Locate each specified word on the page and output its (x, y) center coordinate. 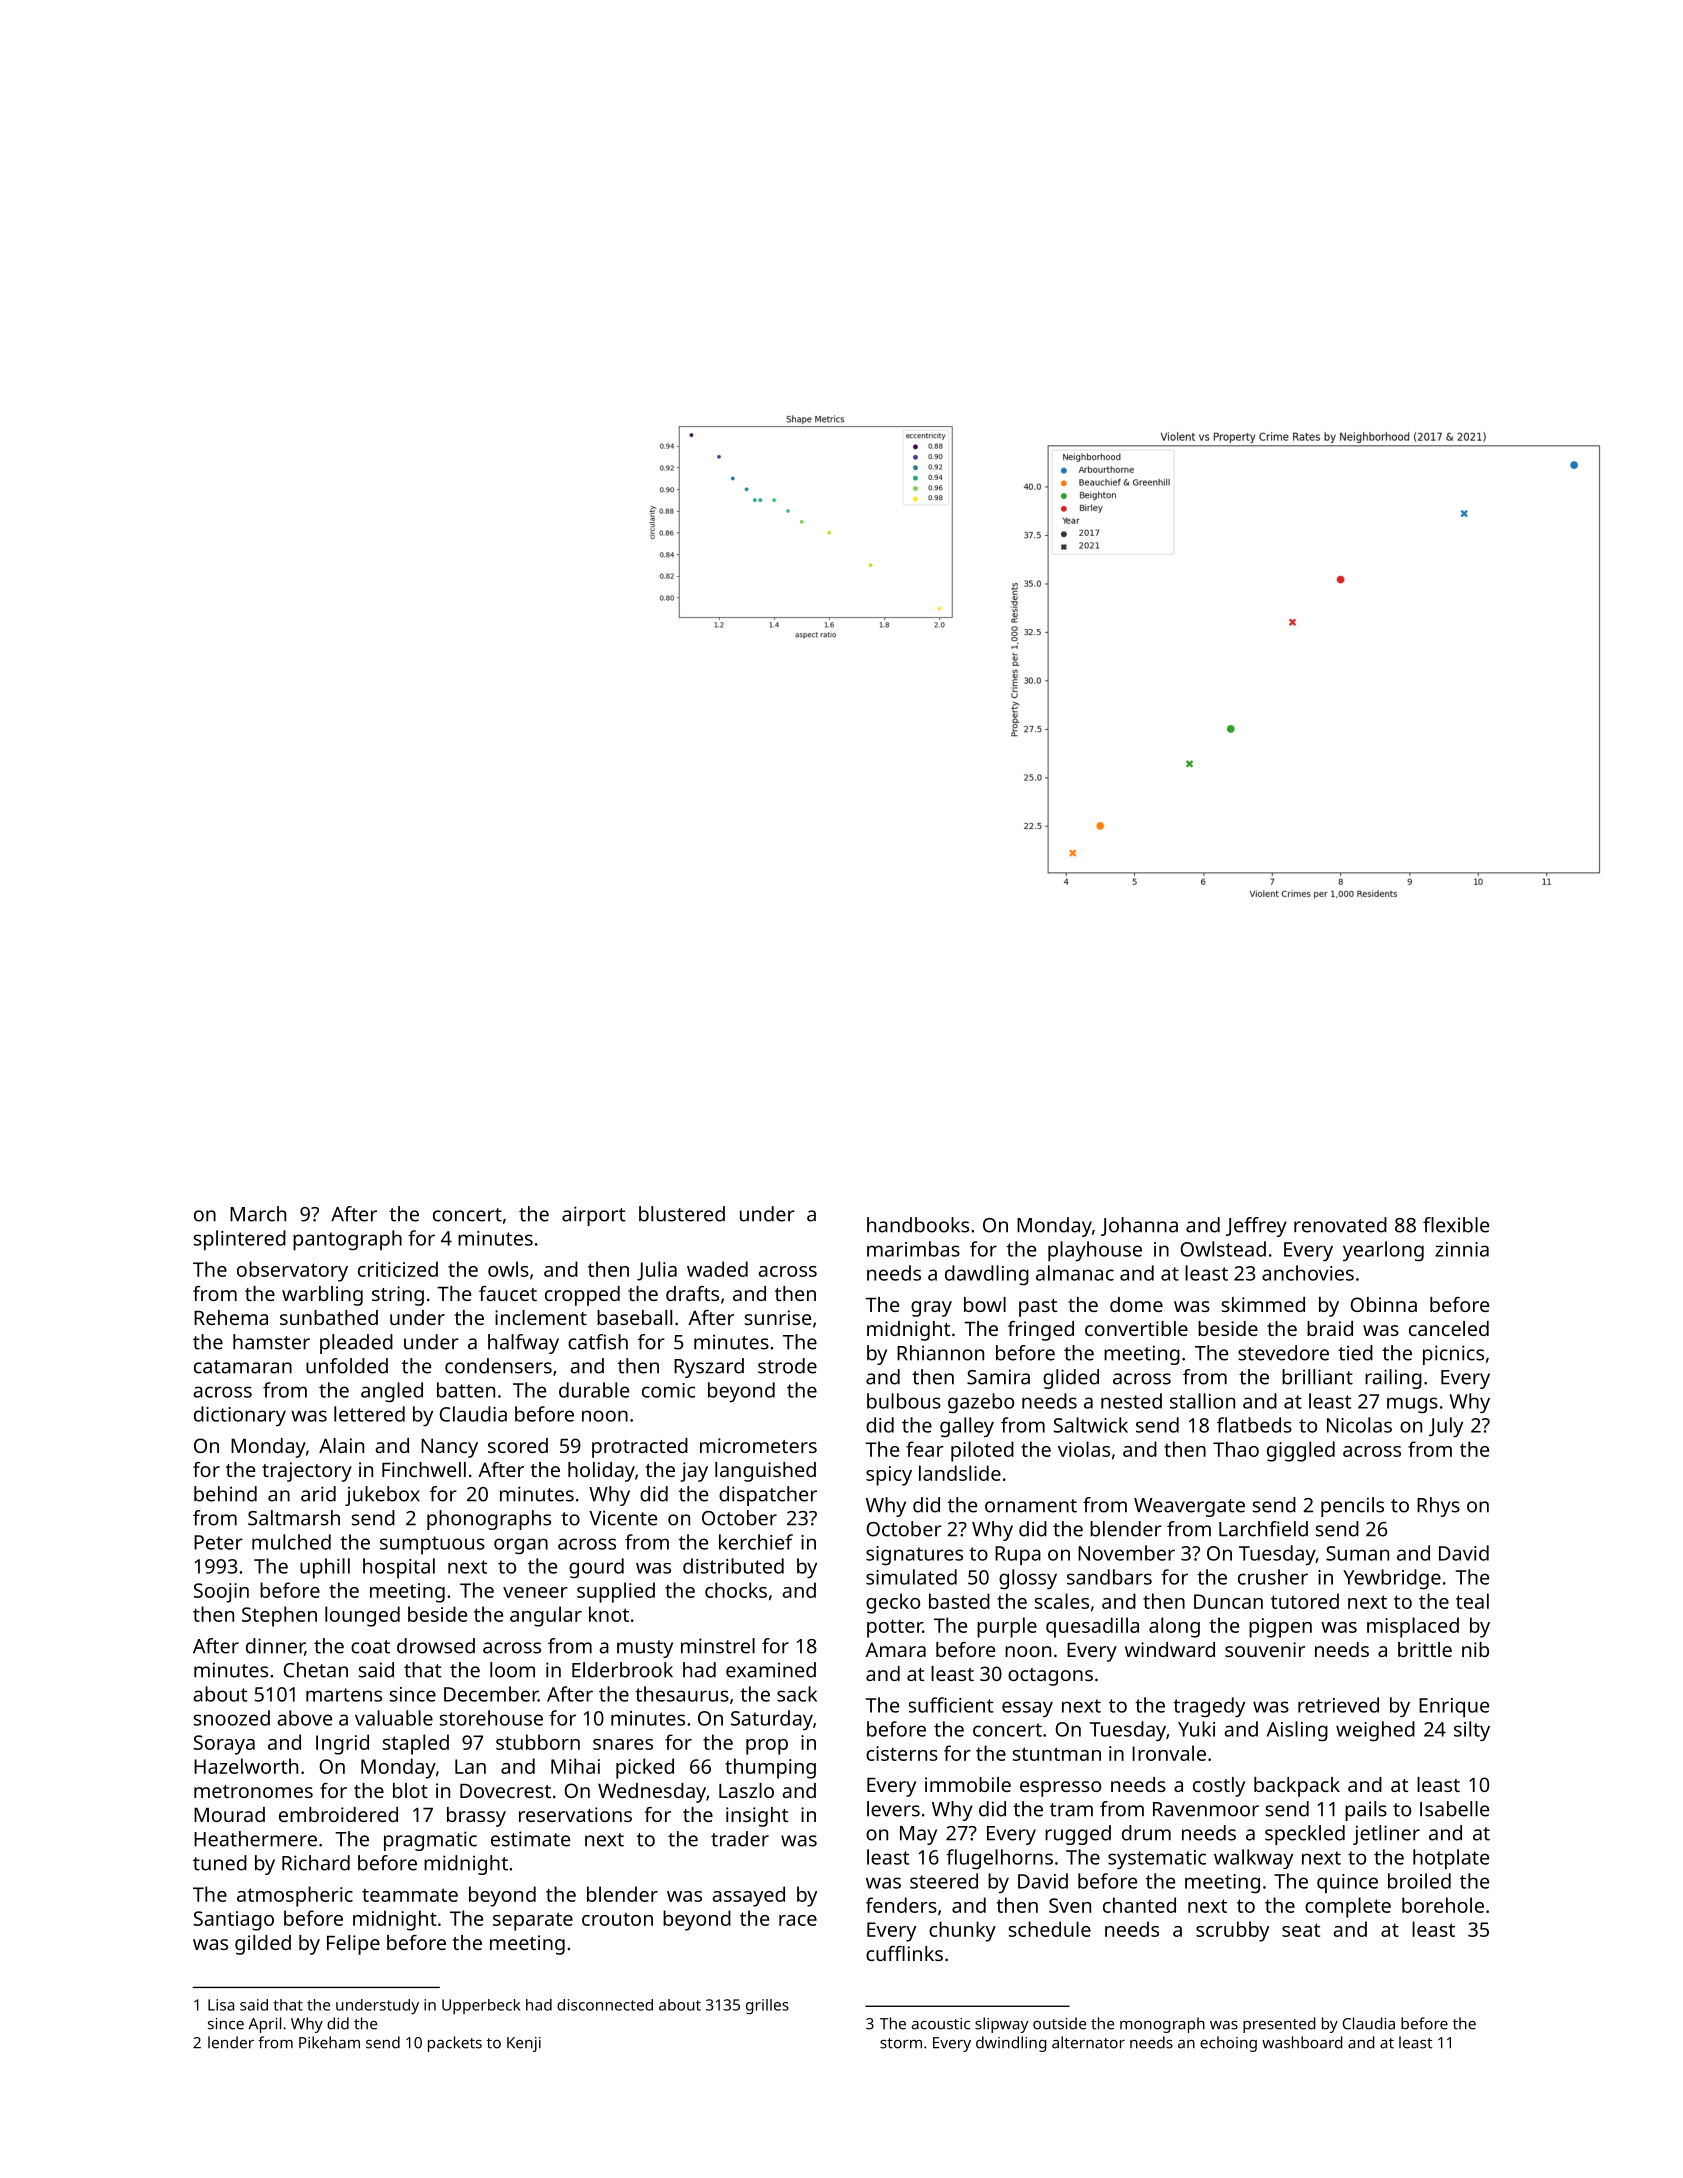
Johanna (1139, 1226)
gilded (263, 1945)
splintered (240, 1240)
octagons (1050, 1677)
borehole (1443, 1905)
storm (901, 2043)
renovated (1340, 1225)
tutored (1305, 1601)
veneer (535, 1592)
